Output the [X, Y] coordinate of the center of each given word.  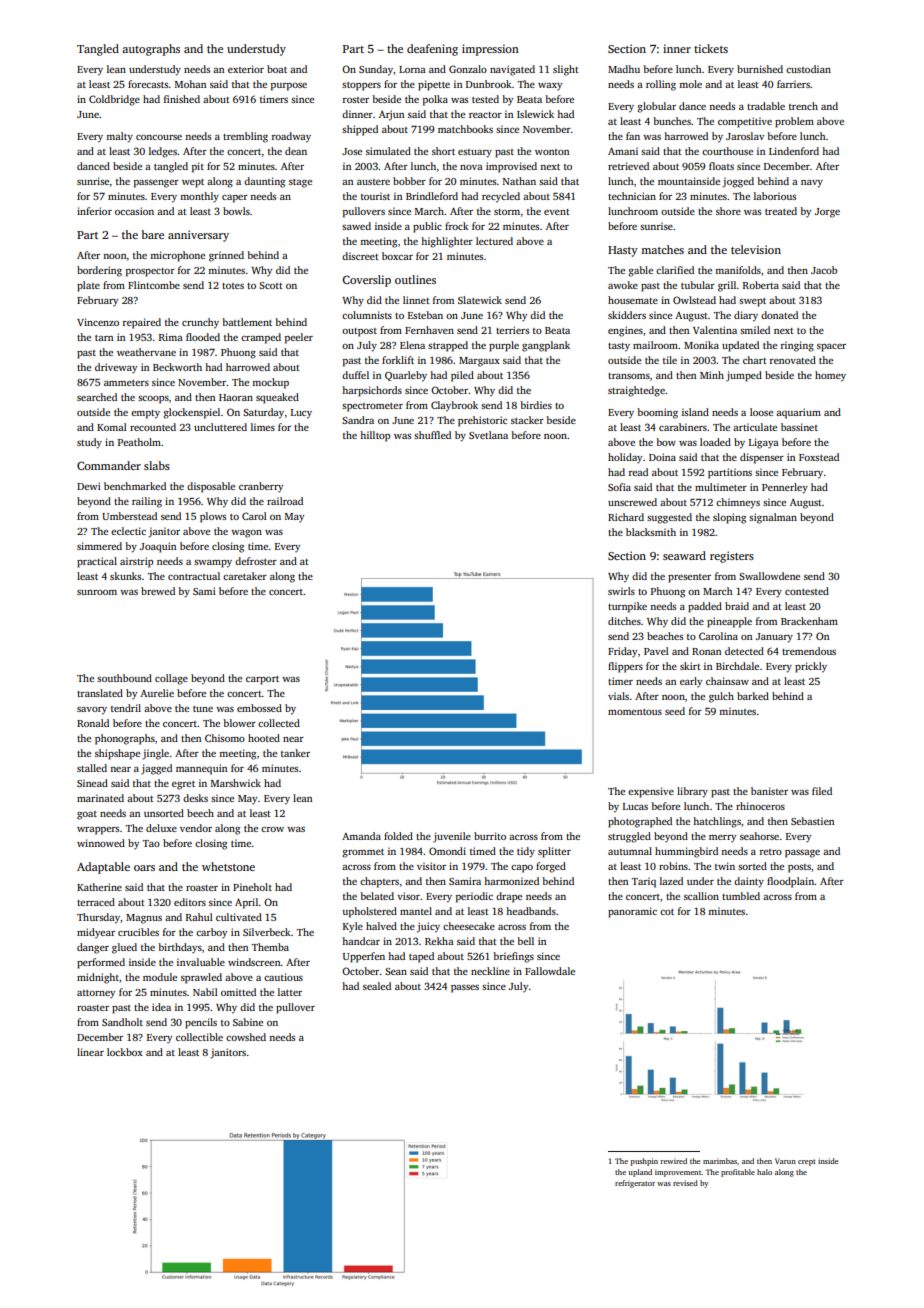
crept [807, 1162]
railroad [285, 501]
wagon [246, 534]
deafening [432, 50]
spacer [831, 348]
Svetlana [488, 435]
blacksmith [651, 532]
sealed [377, 986]
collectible [199, 1037]
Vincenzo [98, 322]
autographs [151, 50]
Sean [396, 971]
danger [93, 948]
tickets [711, 48]
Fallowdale [550, 971]
